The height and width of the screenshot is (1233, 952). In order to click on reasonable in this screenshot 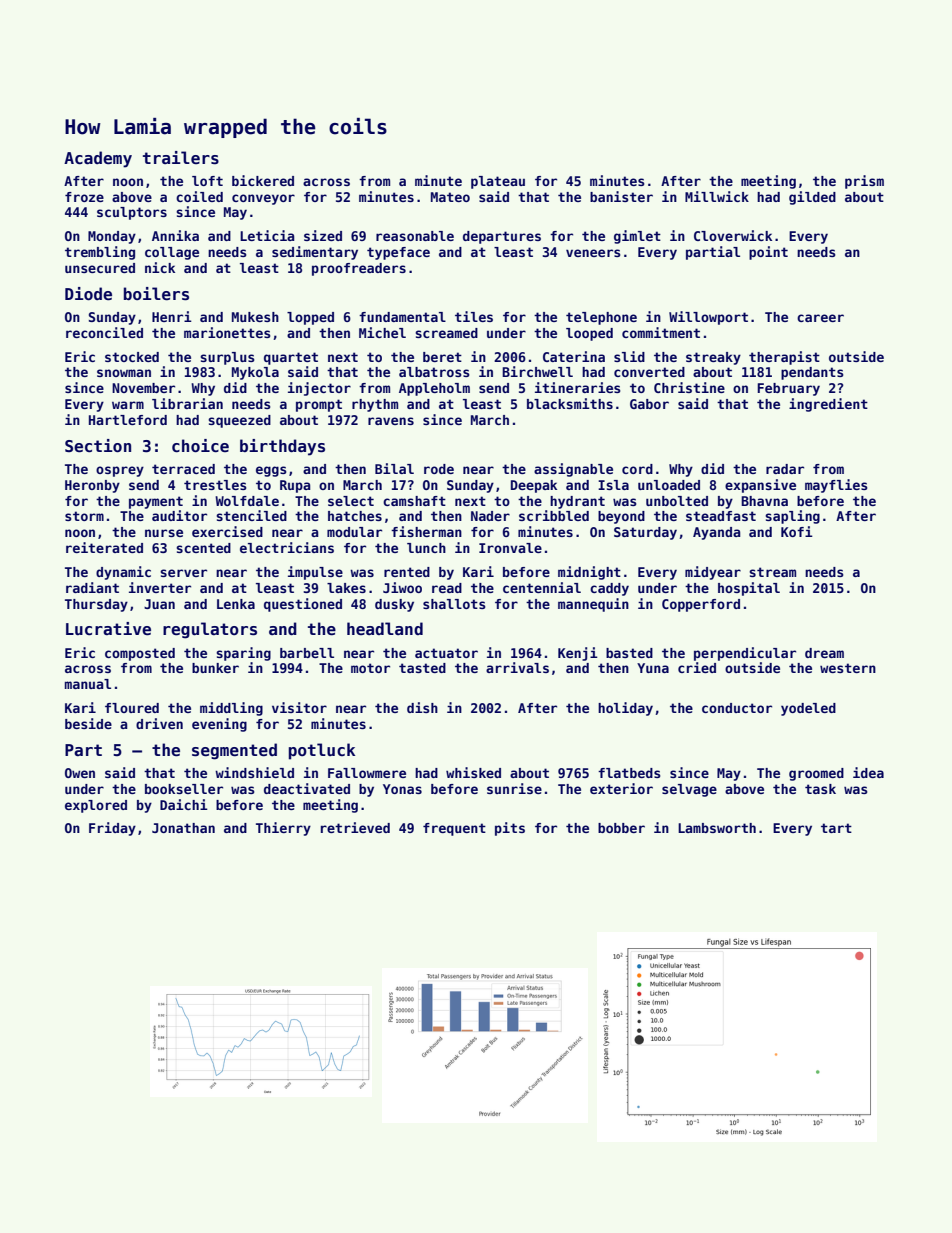, I will do `click(415, 236)`.
